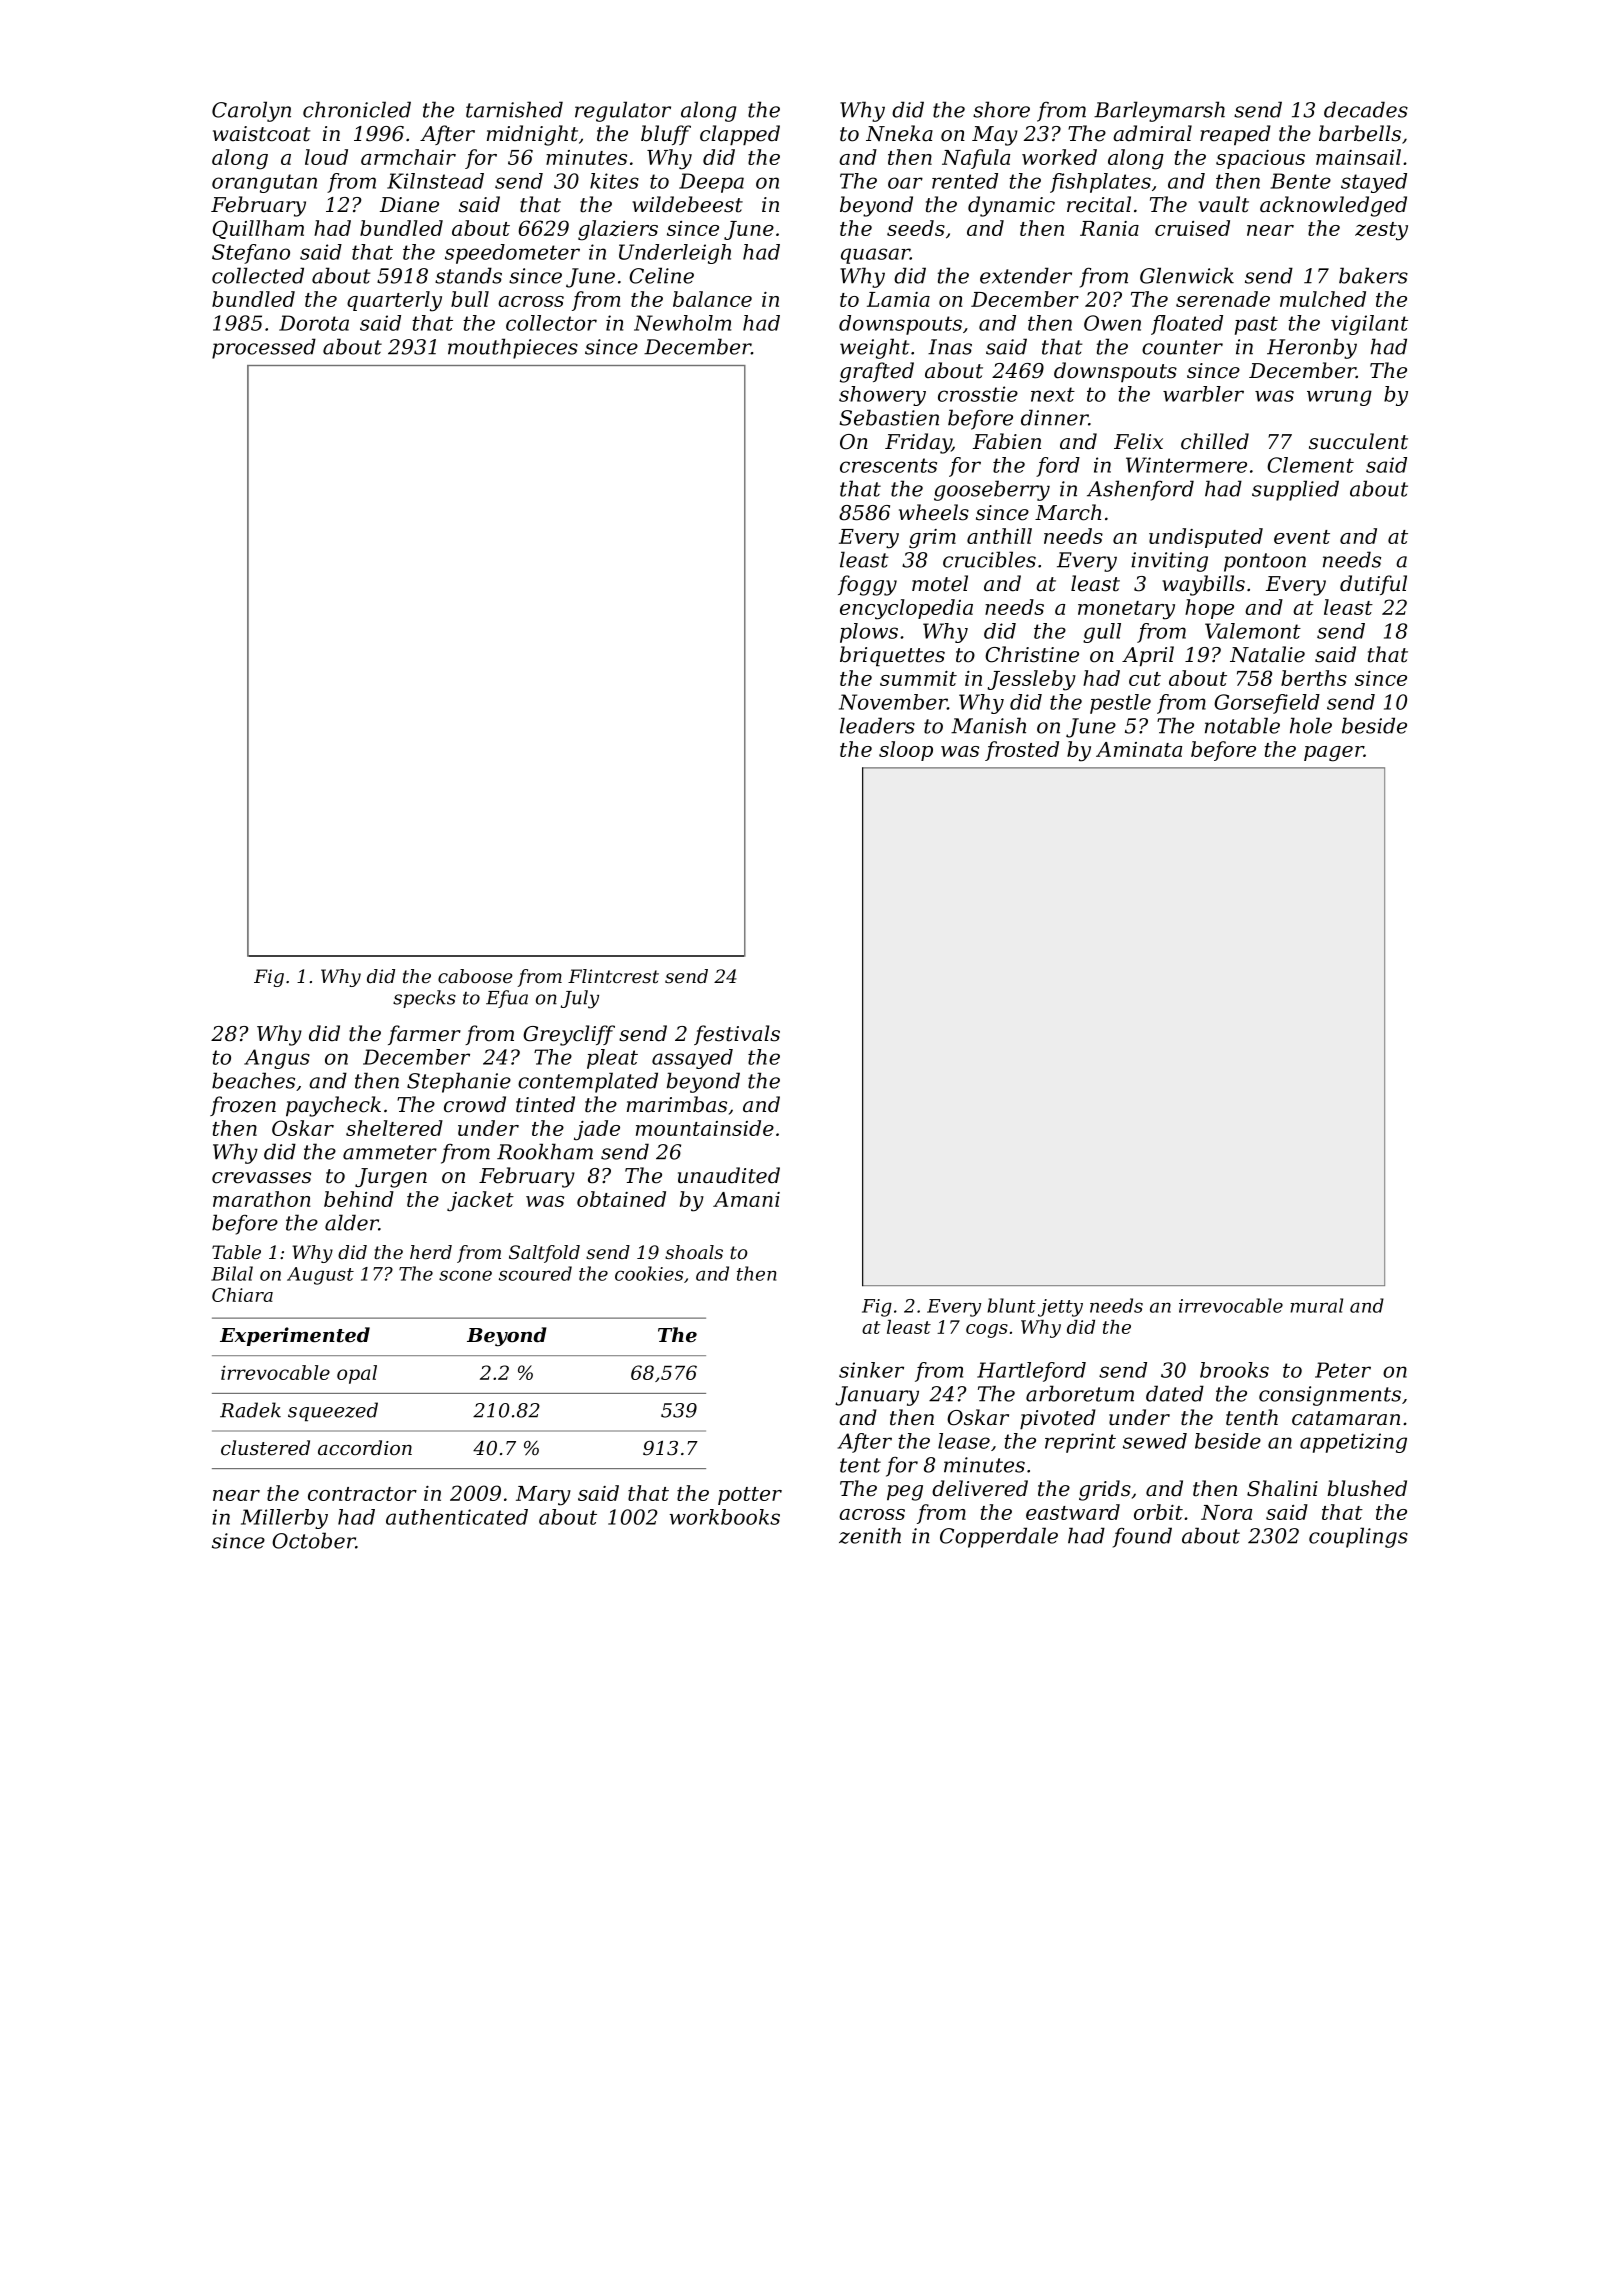  Describe the element at coordinates (899, 133) in the screenshot. I see `Nneka` at that location.
